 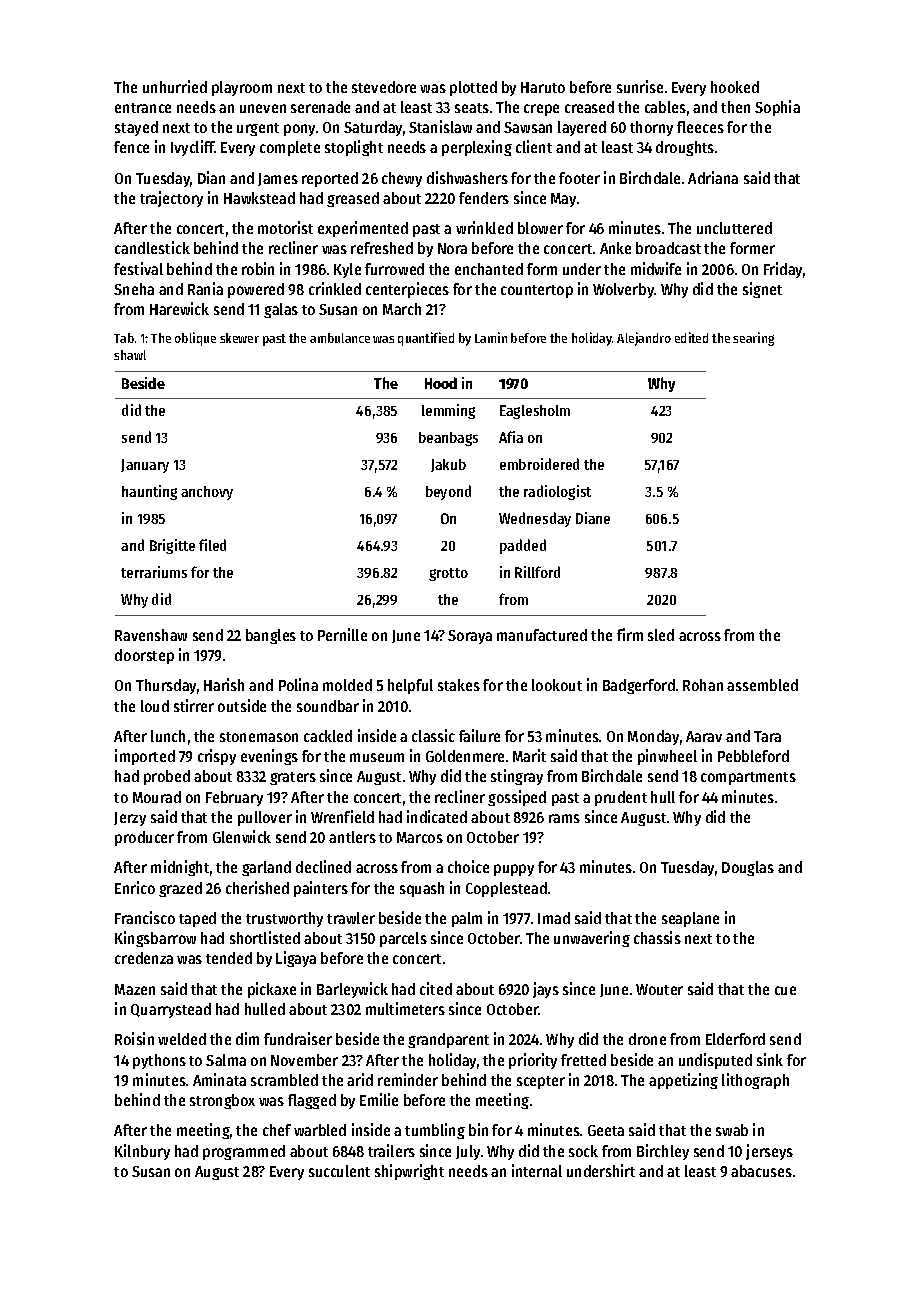 What do you see at coordinates (735, 87) in the screenshot?
I see `hooked` at bounding box center [735, 87].
